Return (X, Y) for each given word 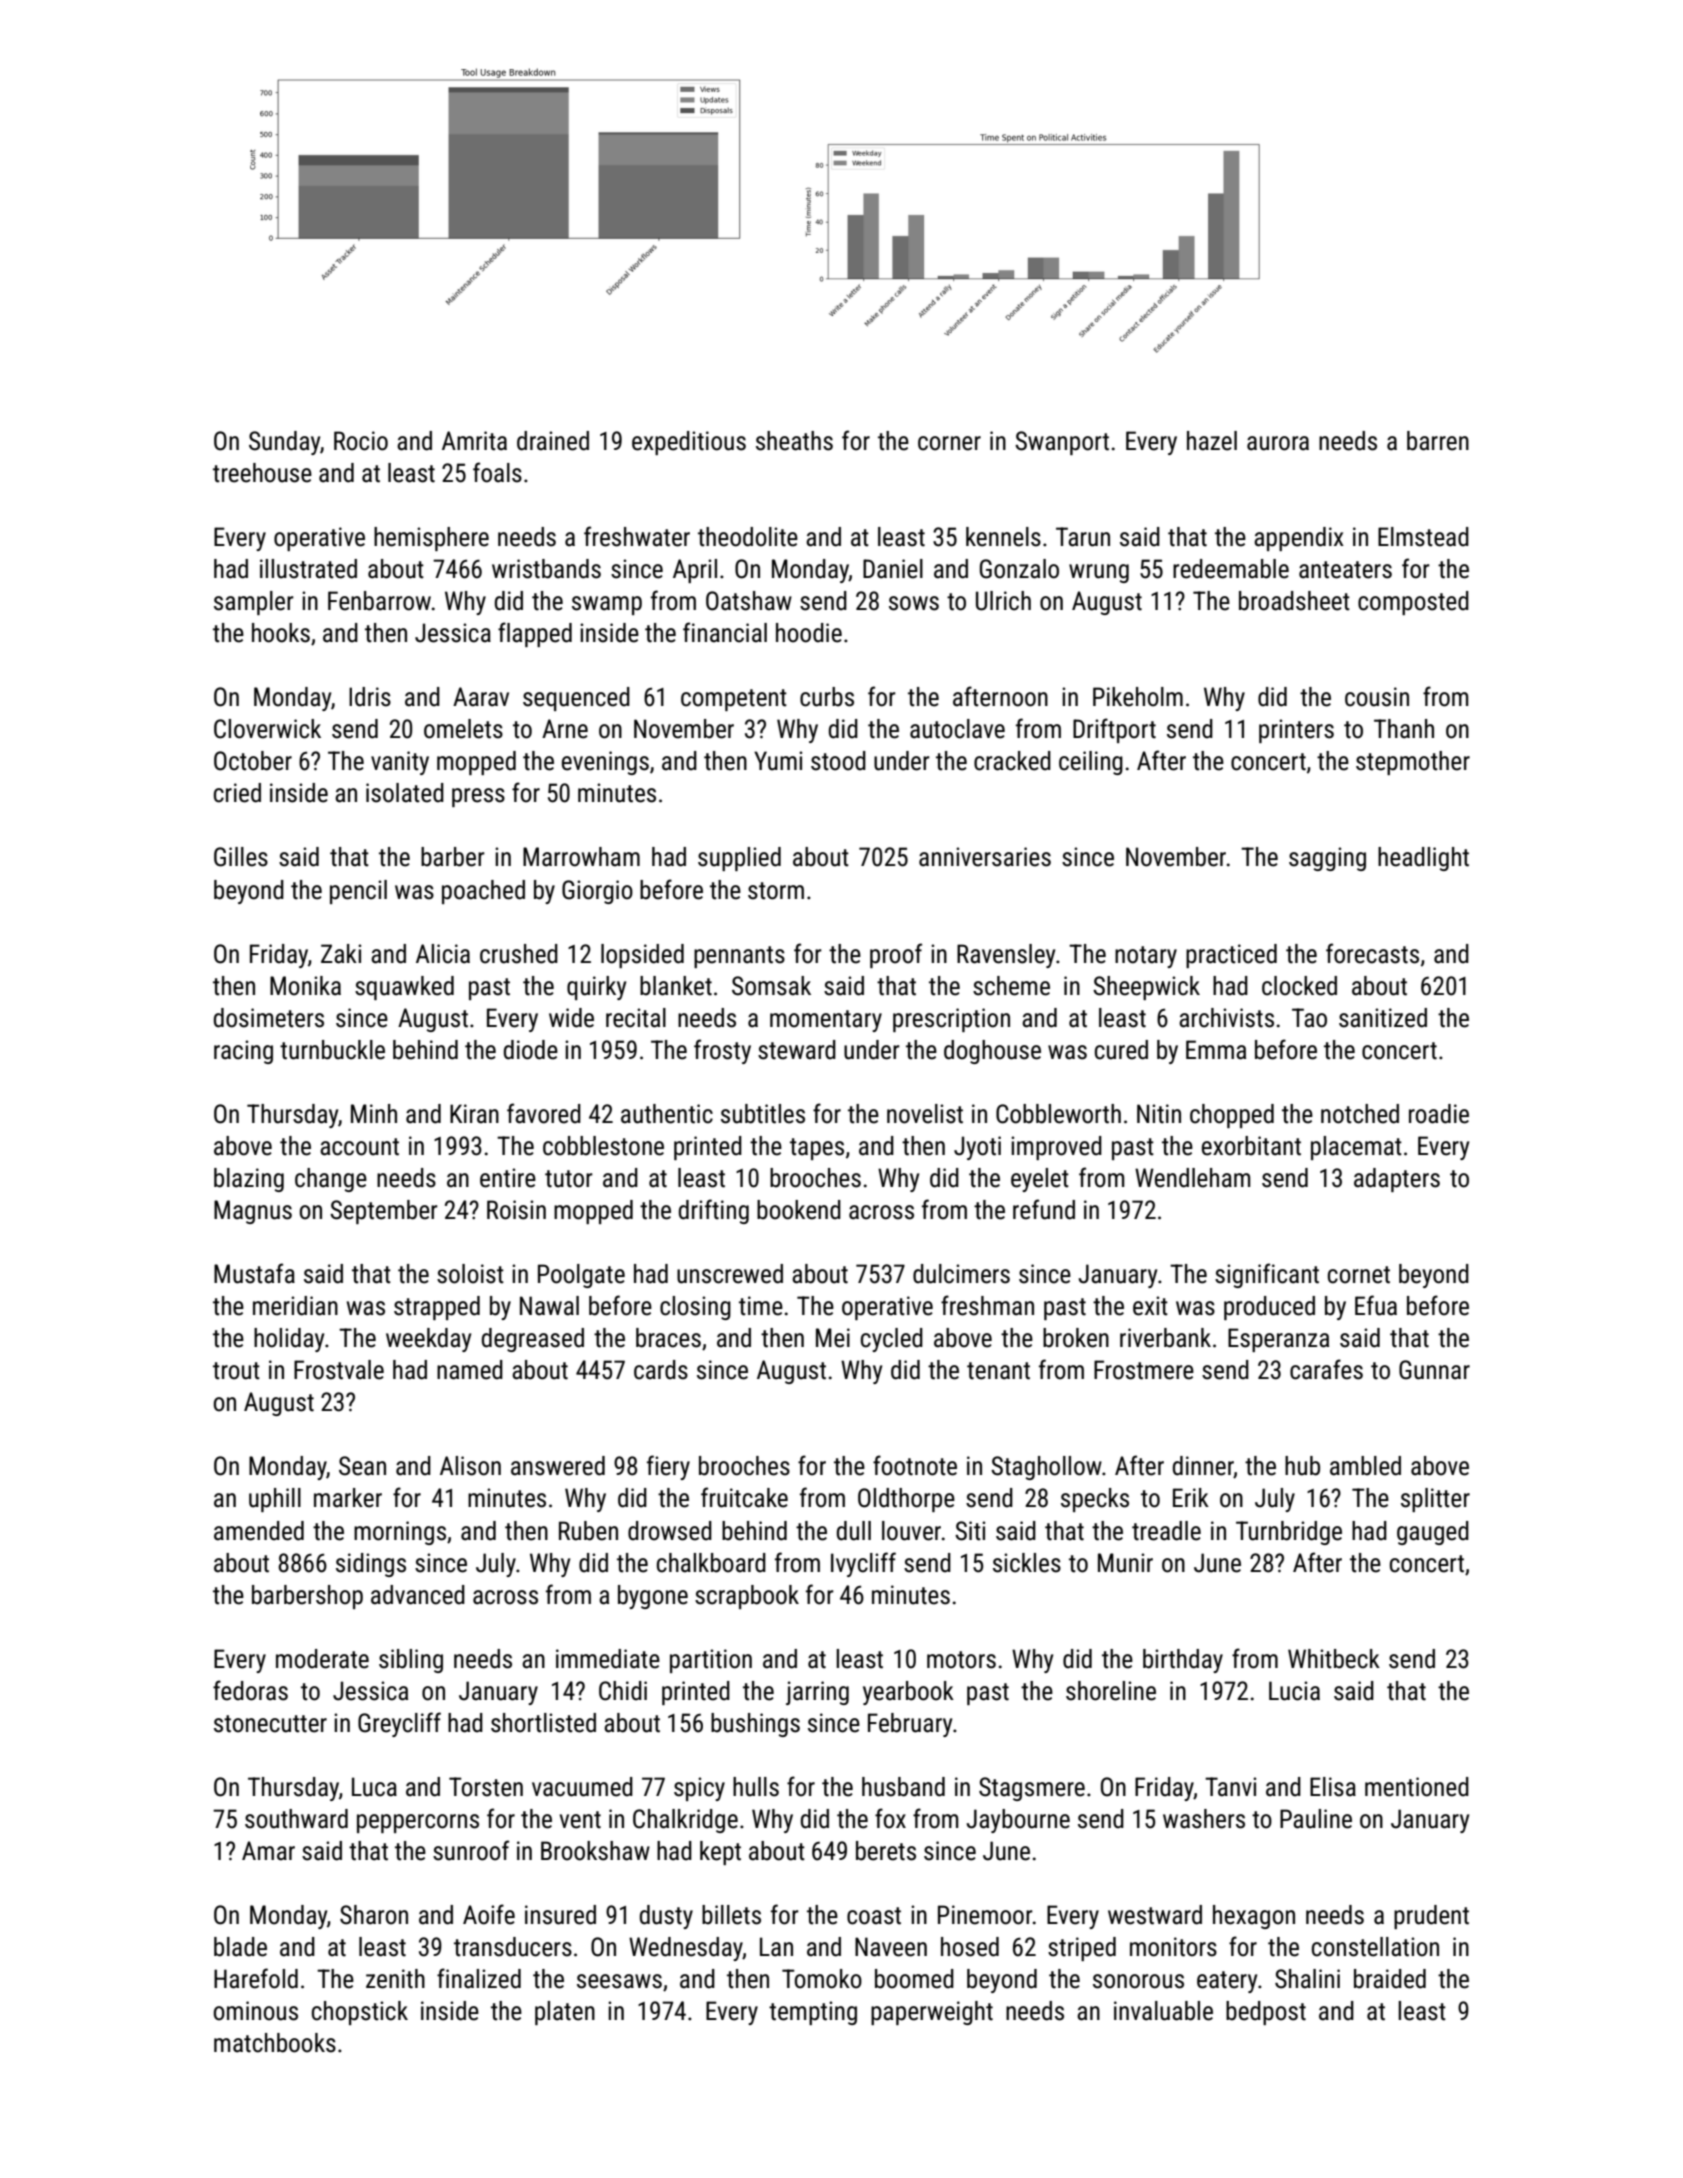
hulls (756, 1787)
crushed (519, 954)
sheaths (794, 441)
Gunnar (1434, 1370)
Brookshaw (595, 1851)
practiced (1231, 956)
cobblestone (603, 1146)
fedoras (250, 1690)
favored (544, 1113)
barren (1438, 441)
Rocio (361, 441)
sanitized (1383, 1018)
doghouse (992, 1052)
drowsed (670, 1531)
